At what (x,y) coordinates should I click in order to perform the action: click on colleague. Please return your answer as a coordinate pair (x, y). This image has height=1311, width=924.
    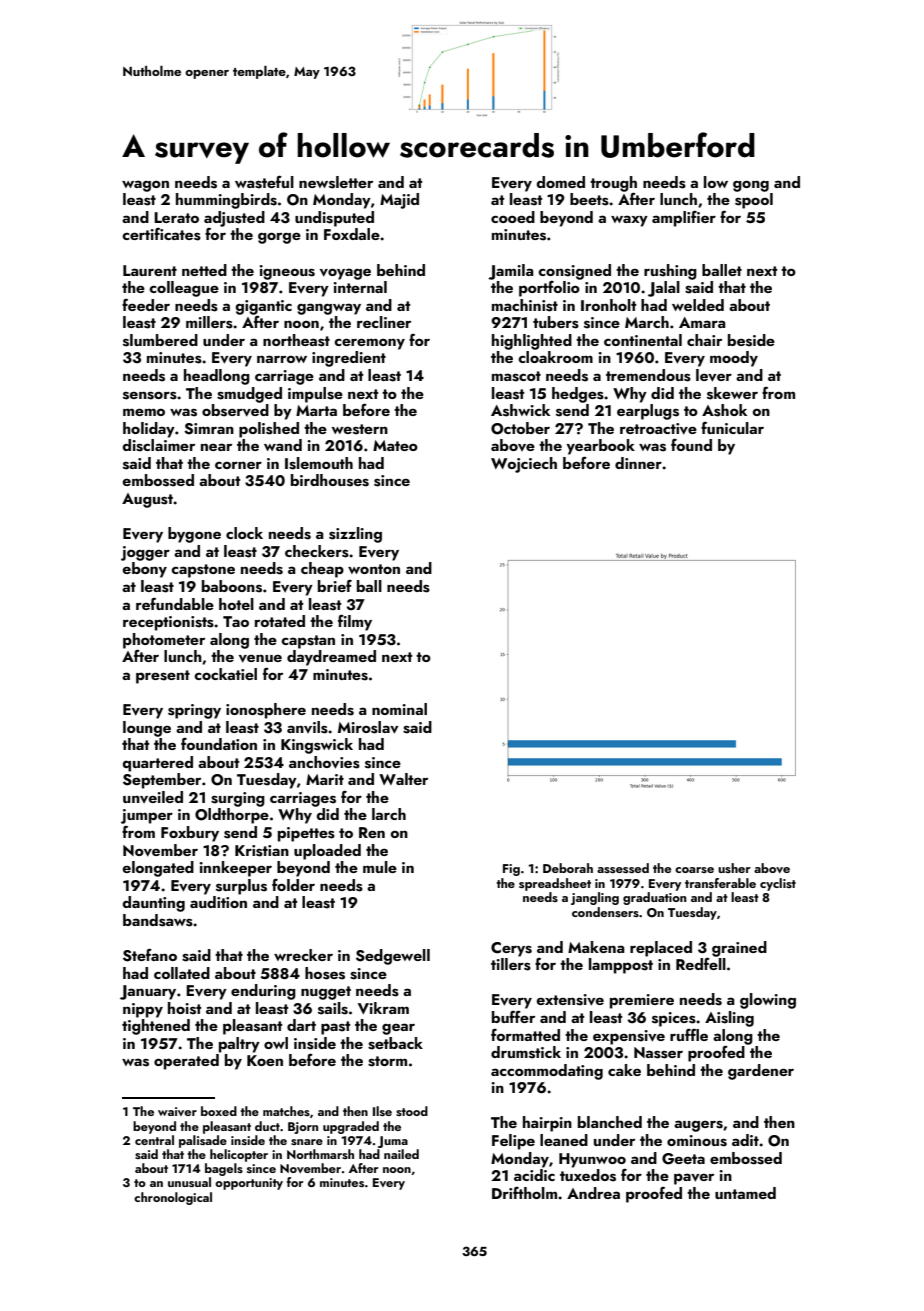
    Looking at the image, I should click on (184, 289).
